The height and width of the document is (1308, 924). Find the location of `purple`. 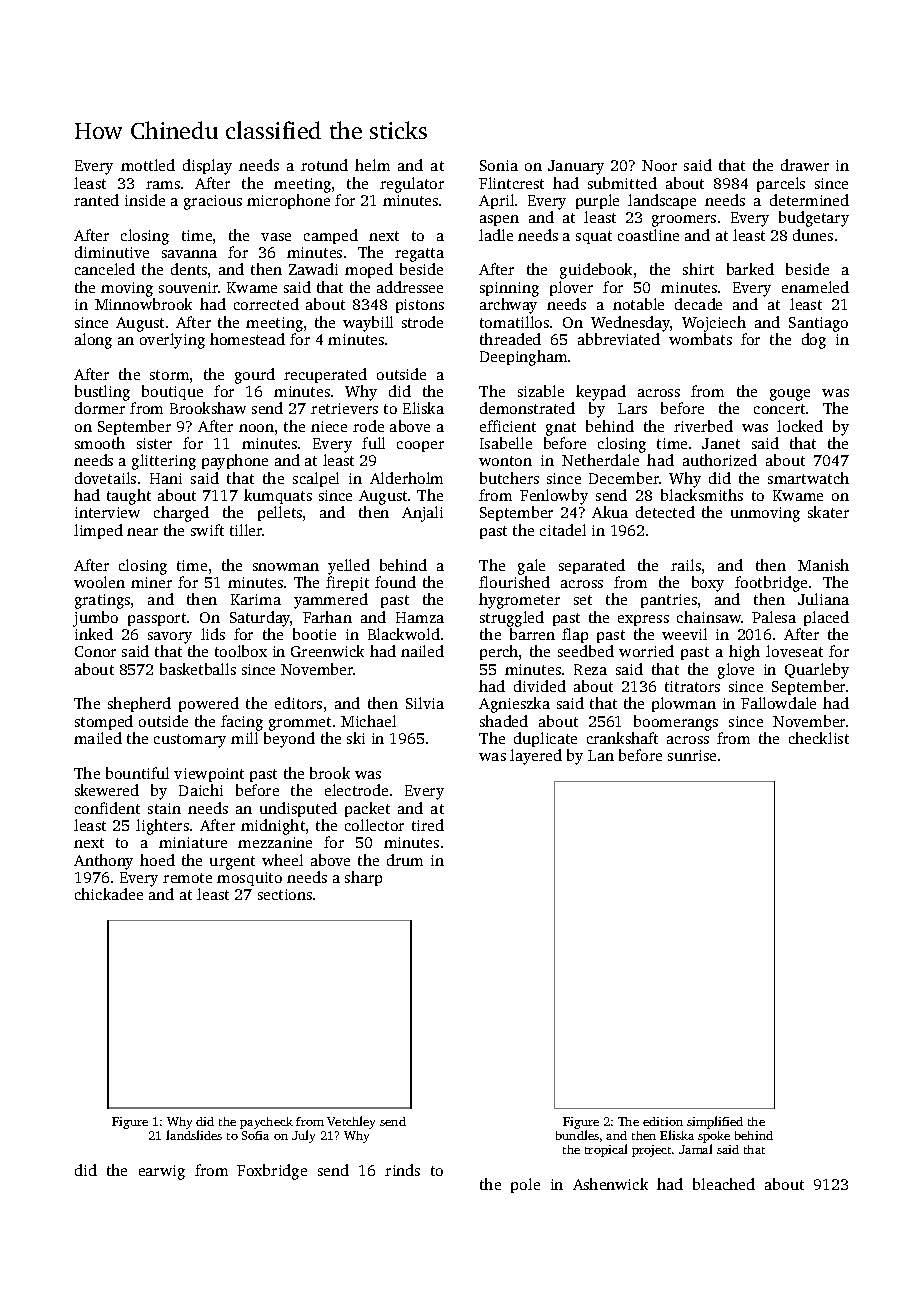

purple is located at coordinates (597, 201).
